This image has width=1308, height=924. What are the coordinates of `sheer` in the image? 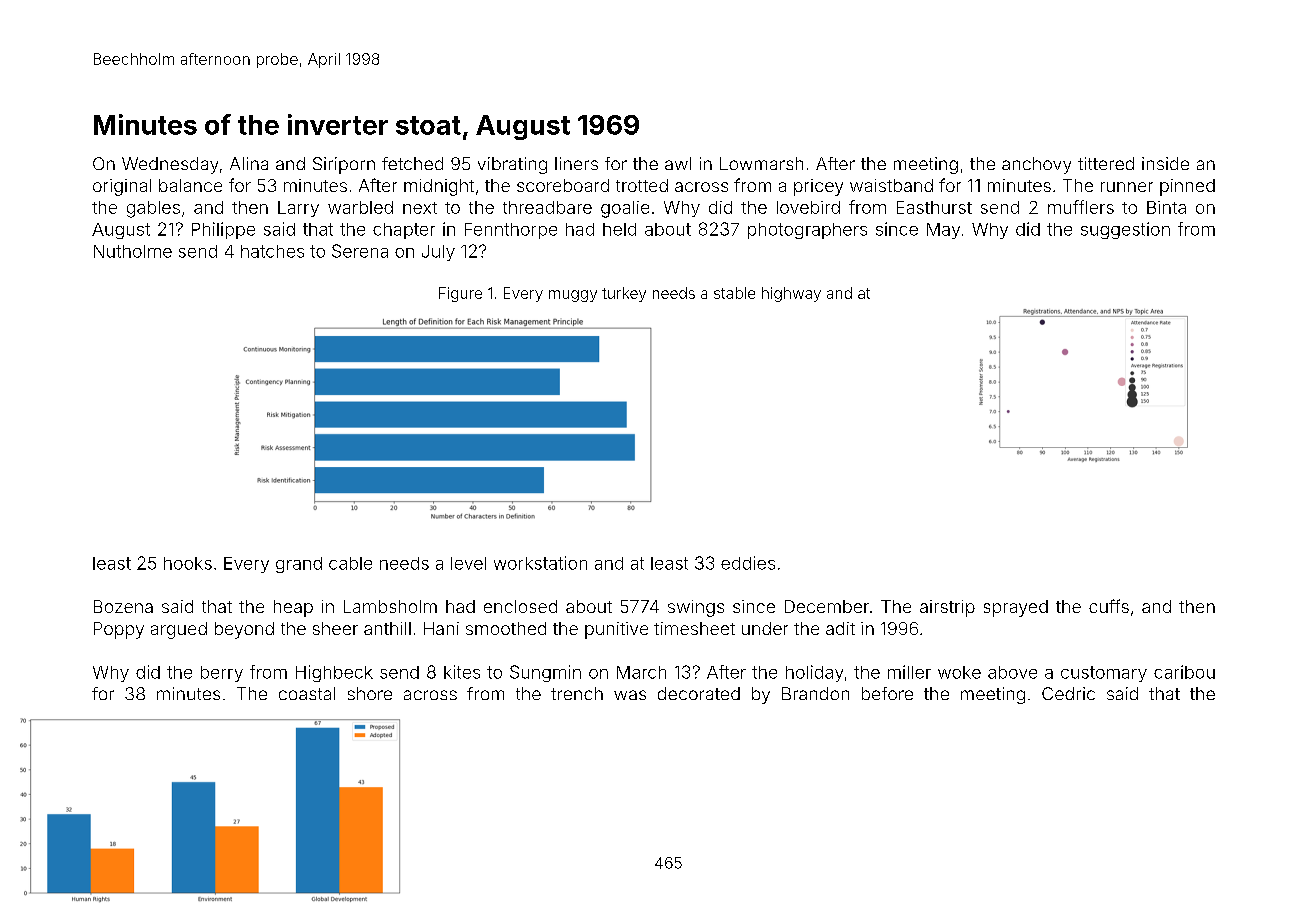 It's located at (335, 628).
